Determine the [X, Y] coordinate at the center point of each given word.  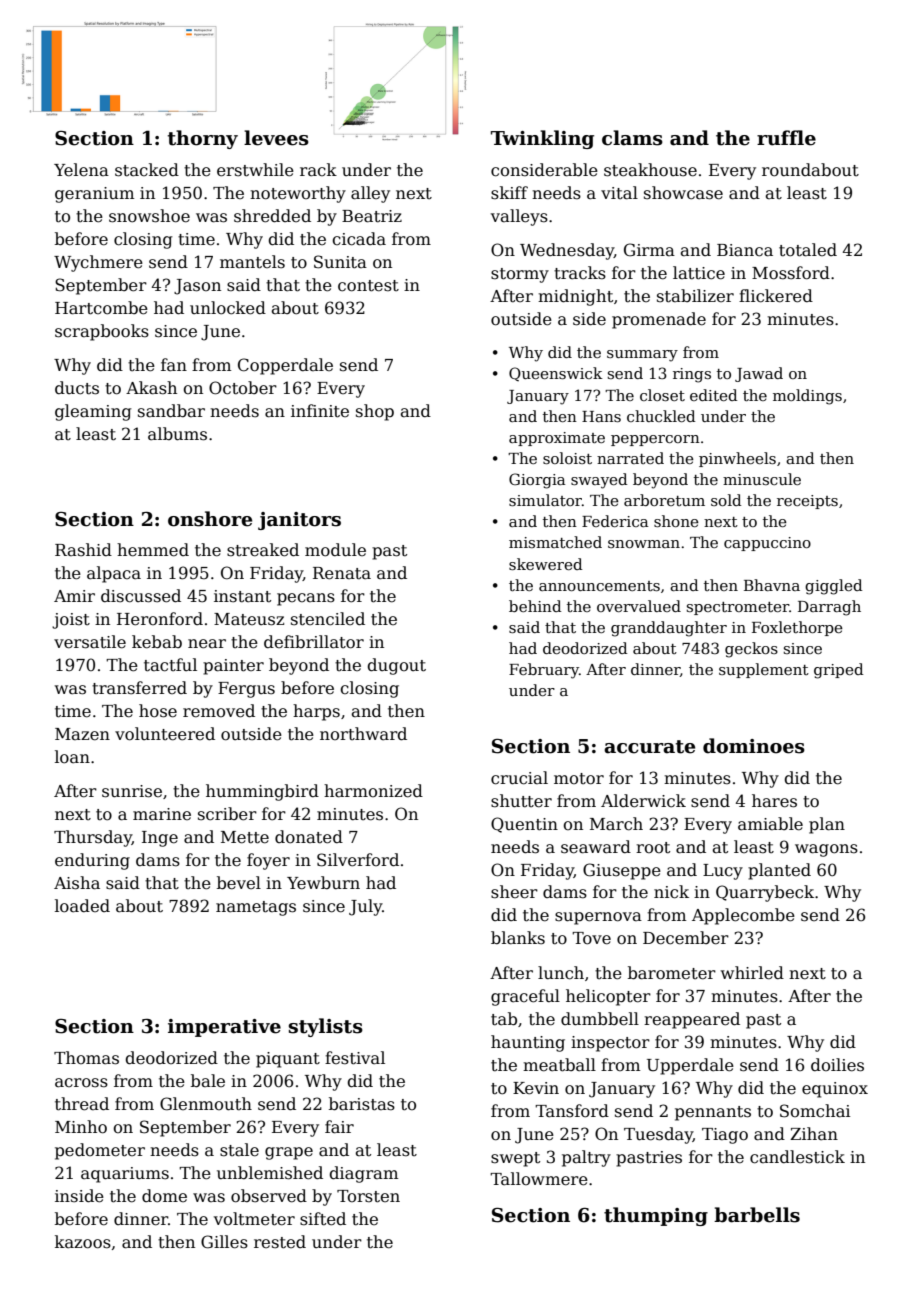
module [335, 550]
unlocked [228, 308]
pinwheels [737, 459]
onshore [210, 519]
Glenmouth [206, 1104]
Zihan [814, 1134]
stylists [326, 1027]
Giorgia [537, 481]
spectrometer [738, 608]
